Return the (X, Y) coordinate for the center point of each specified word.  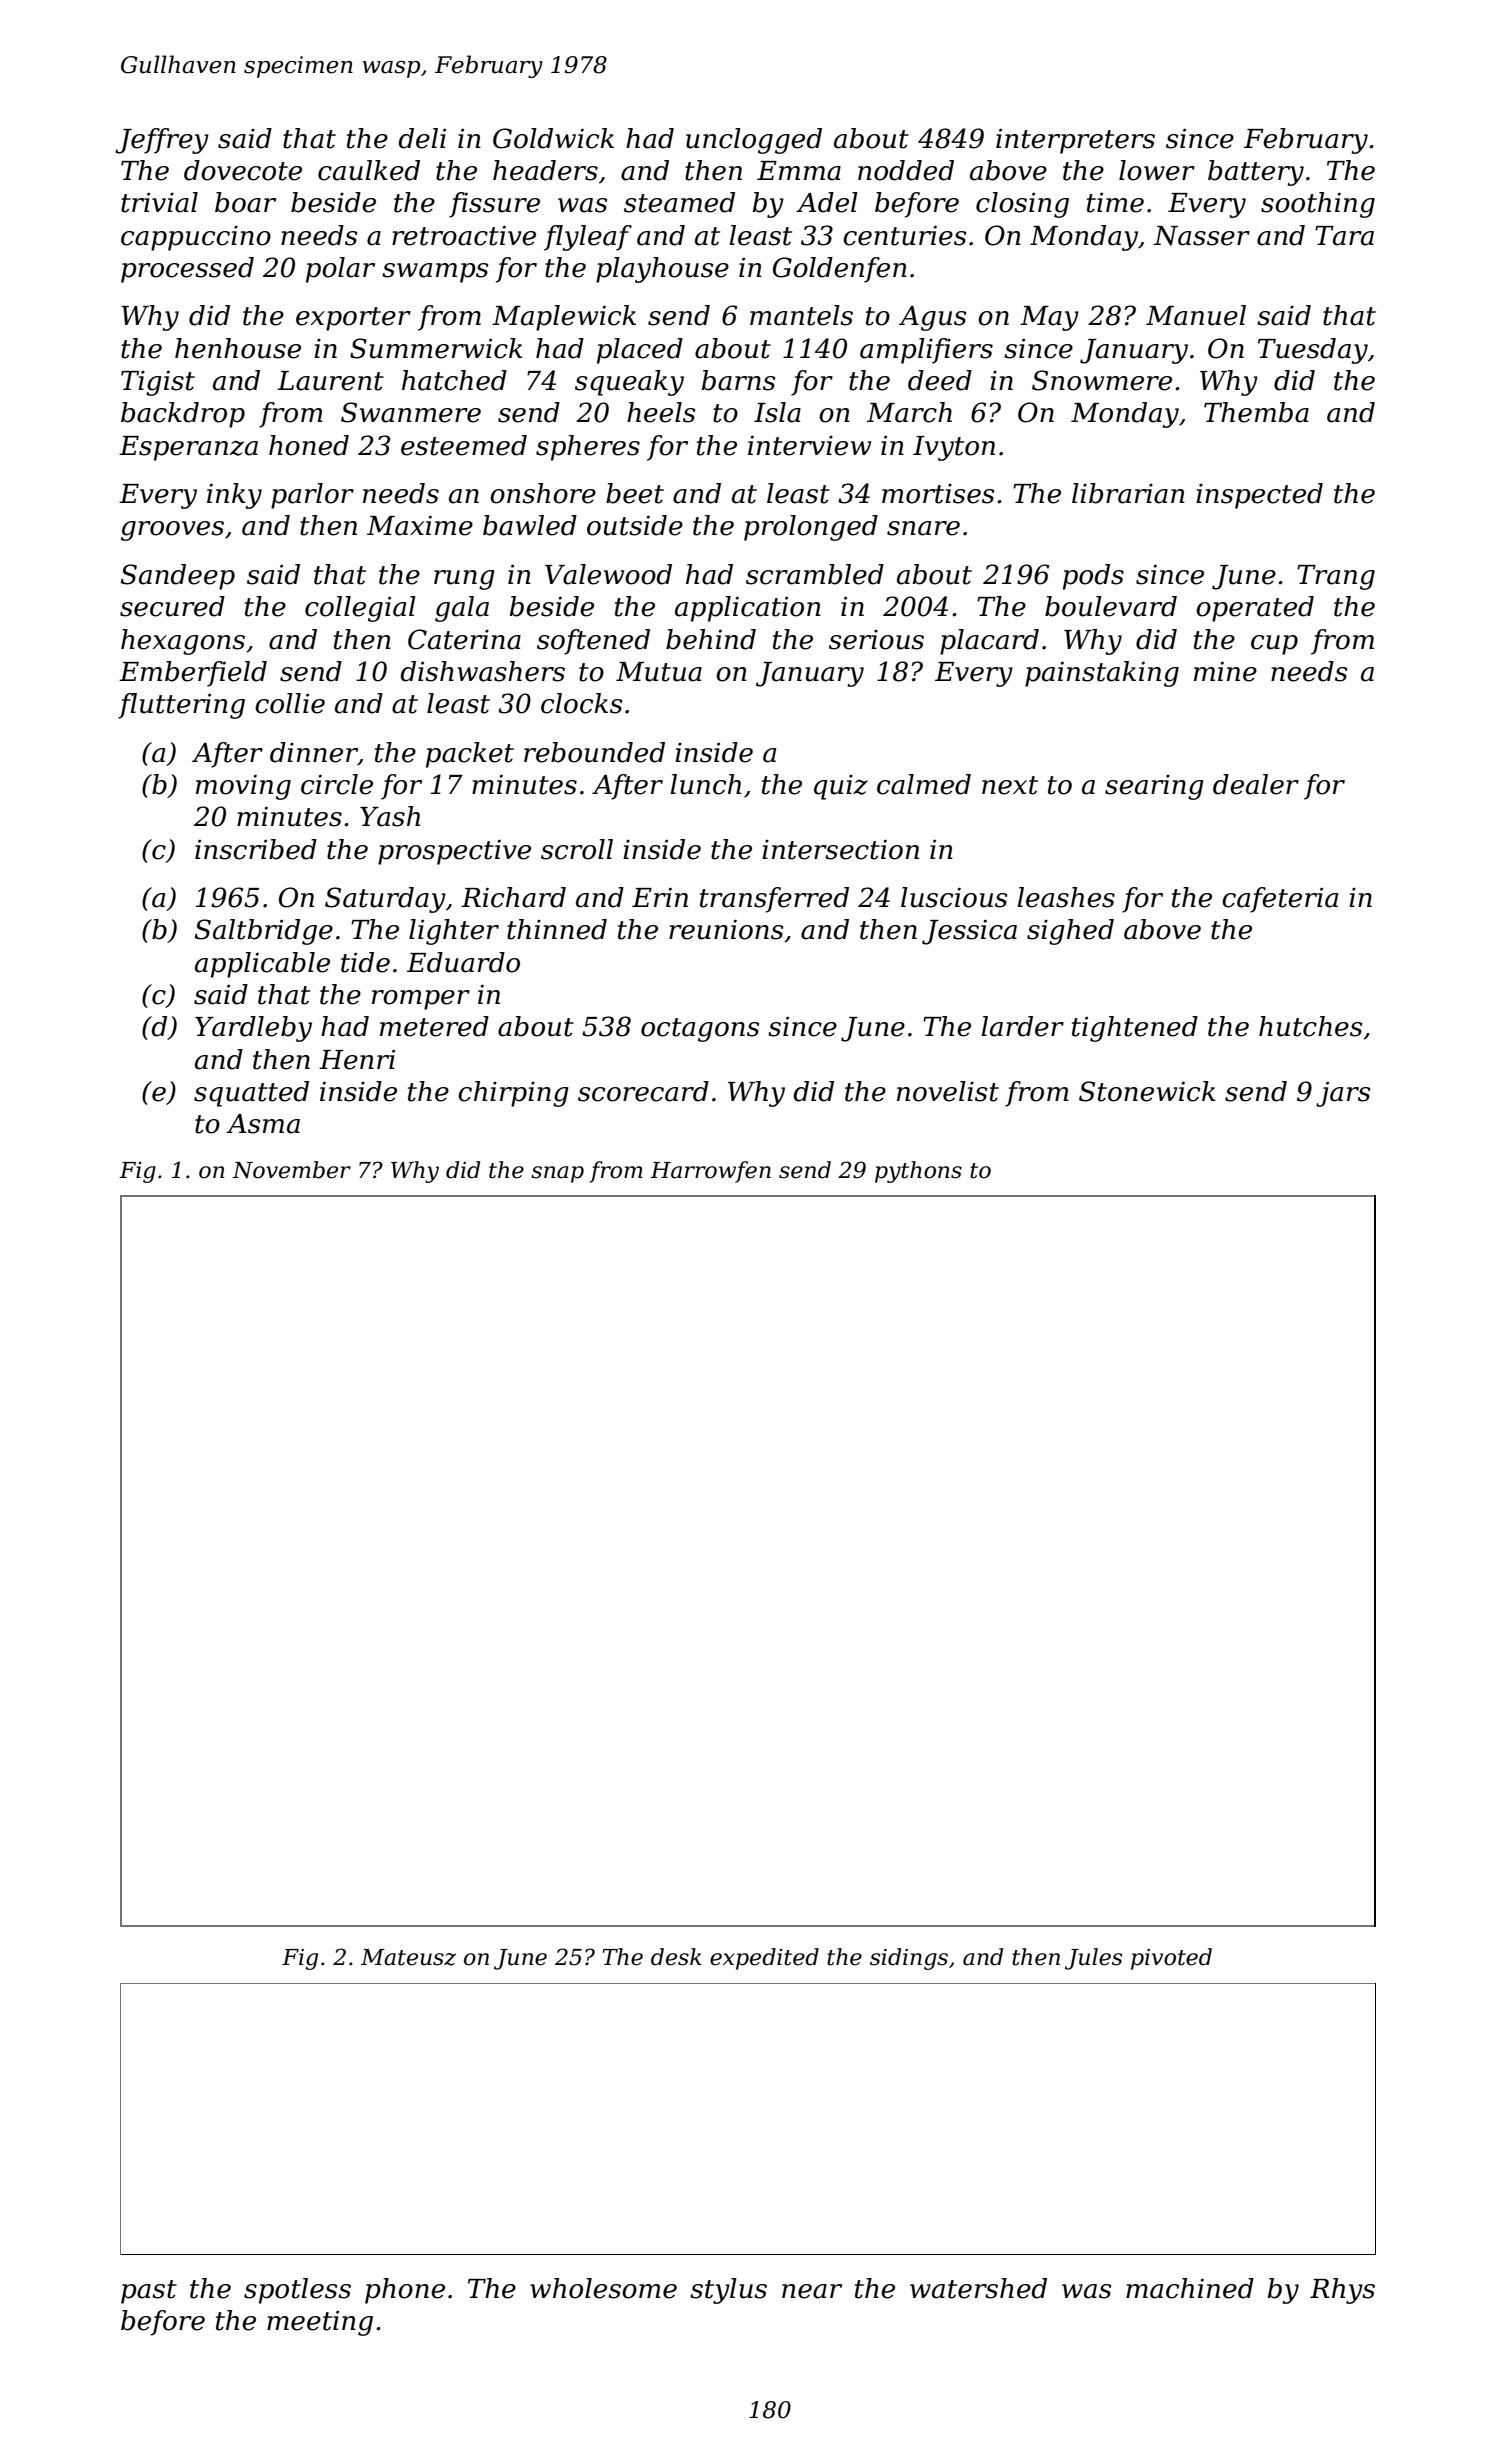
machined (1190, 2288)
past (149, 2292)
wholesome (603, 2288)
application (748, 609)
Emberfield (193, 674)
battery (1256, 173)
